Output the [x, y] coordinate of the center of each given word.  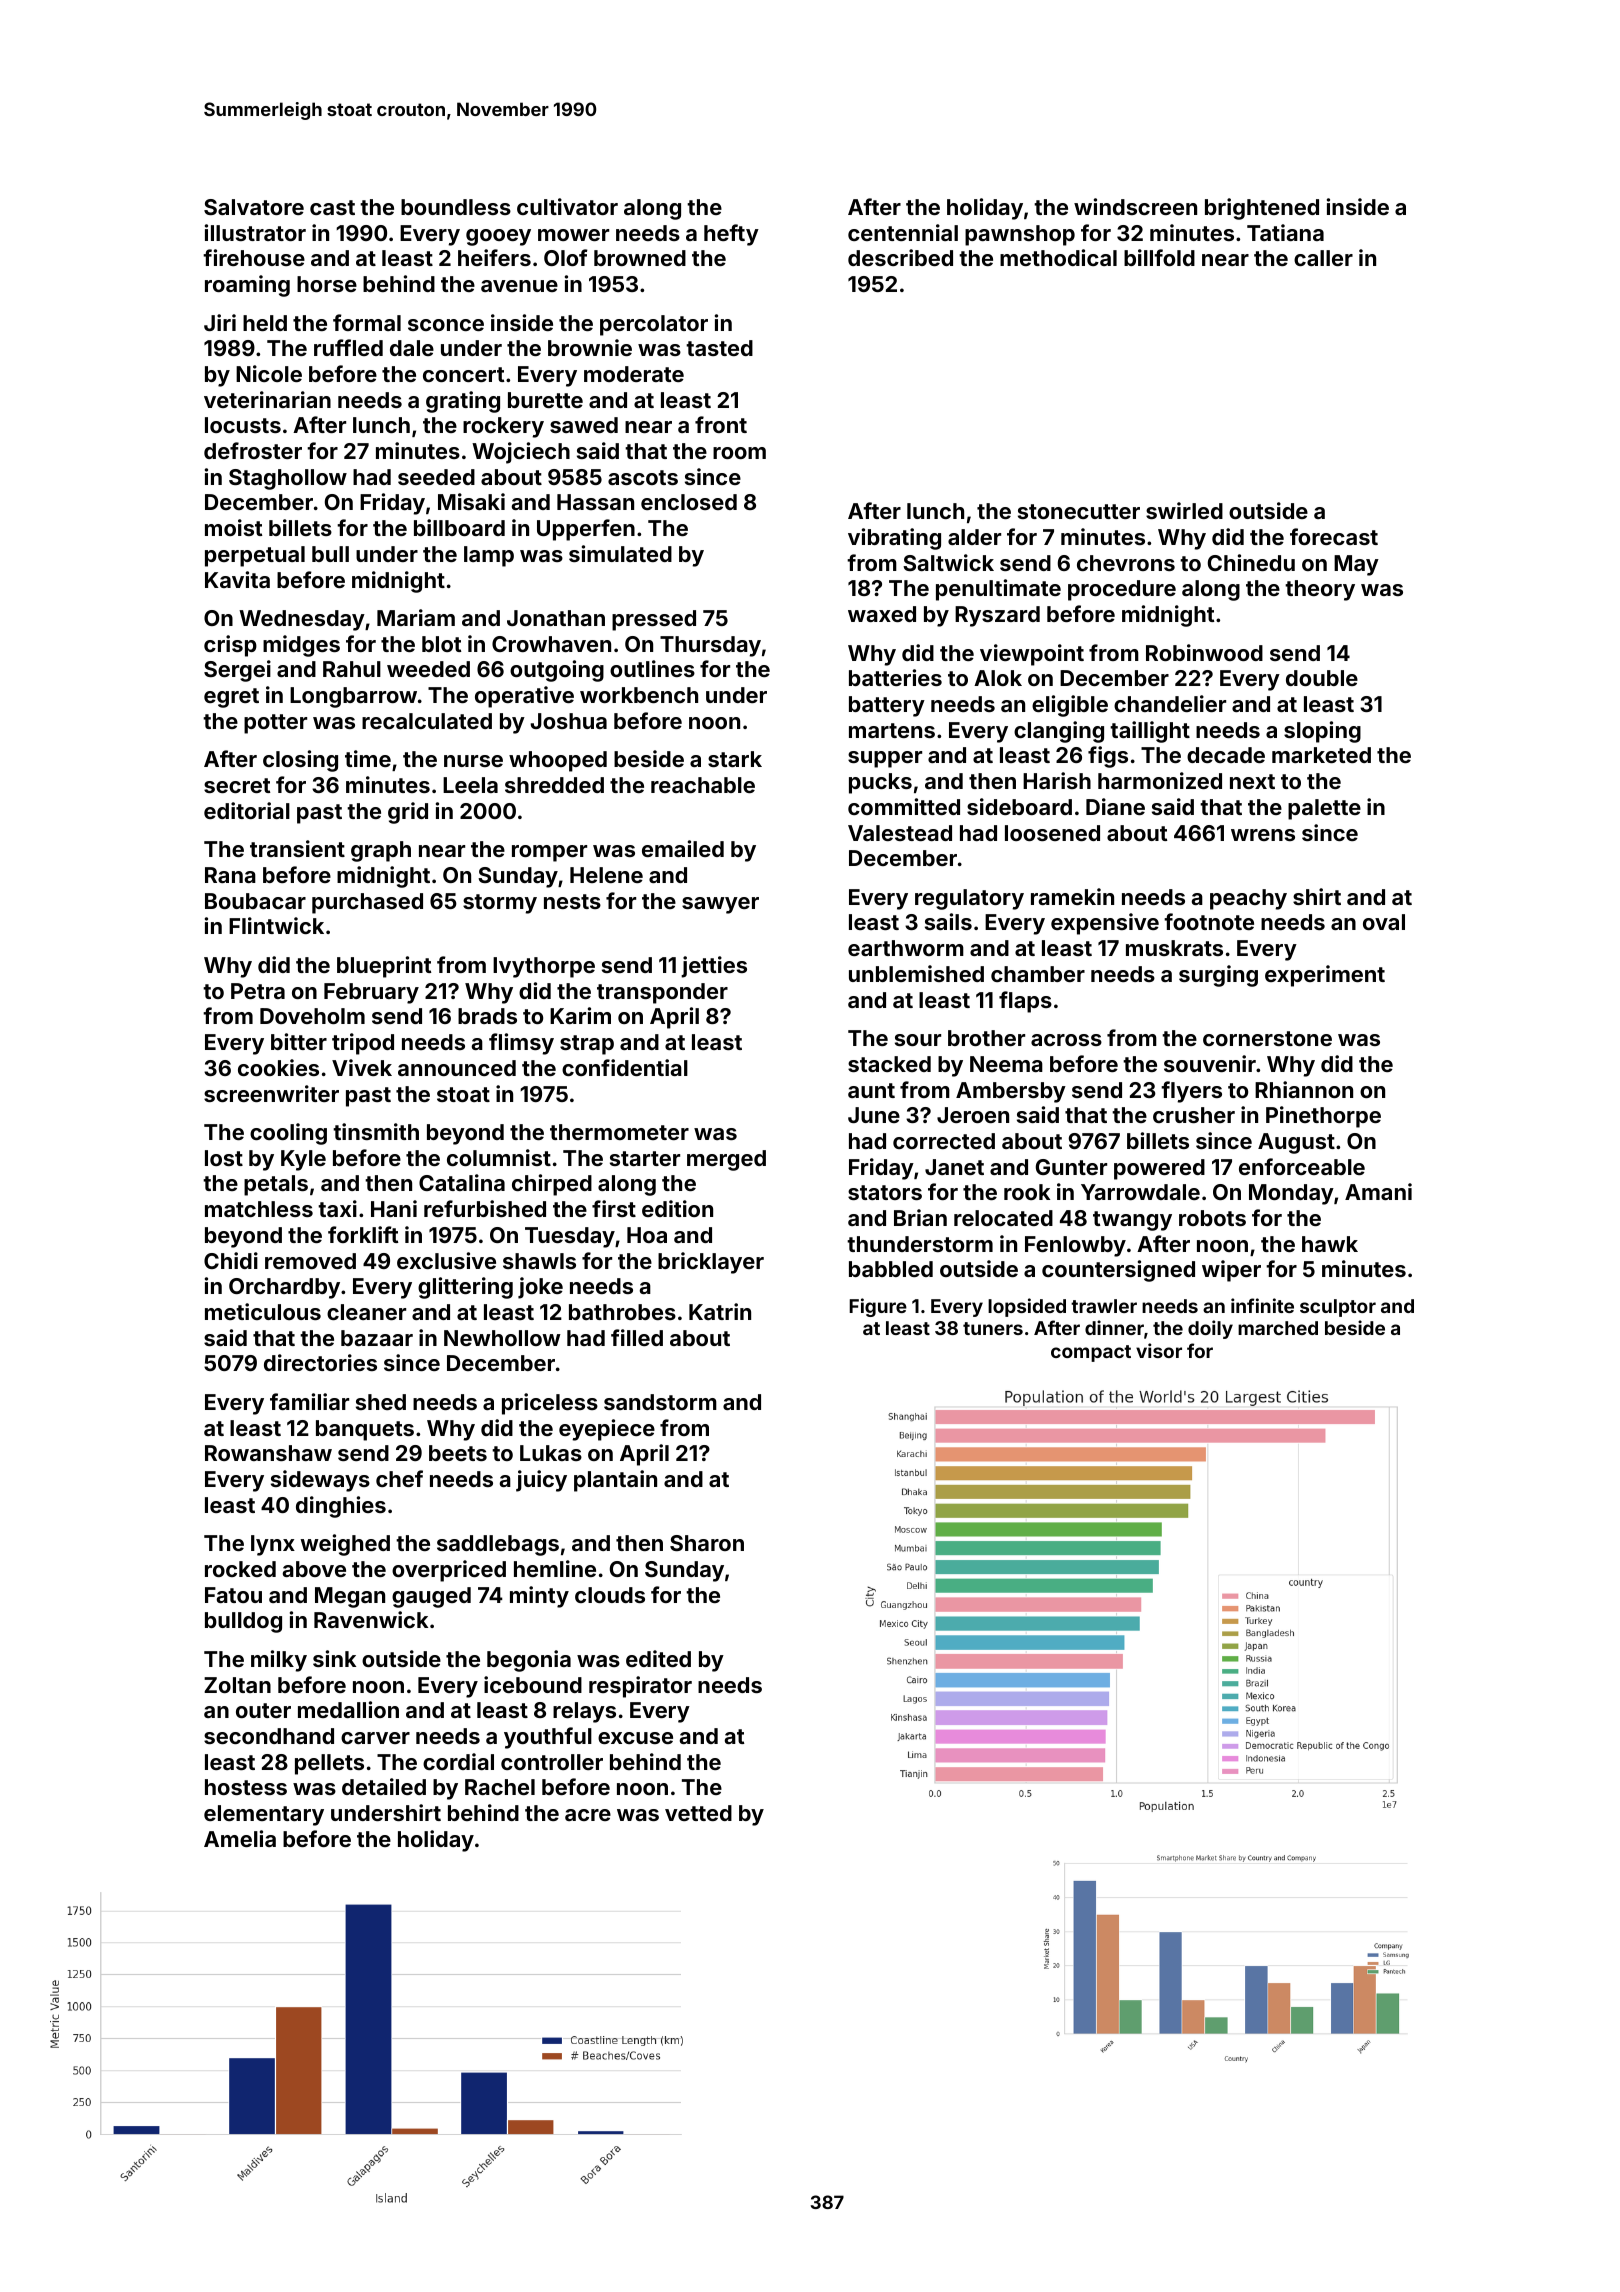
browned [640, 258]
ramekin [1072, 896]
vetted [698, 1813]
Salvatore [254, 207]
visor [1159, 1350]
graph [381, 851]
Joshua [568, 721]
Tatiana [1285, 232]
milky [279, 1661]
